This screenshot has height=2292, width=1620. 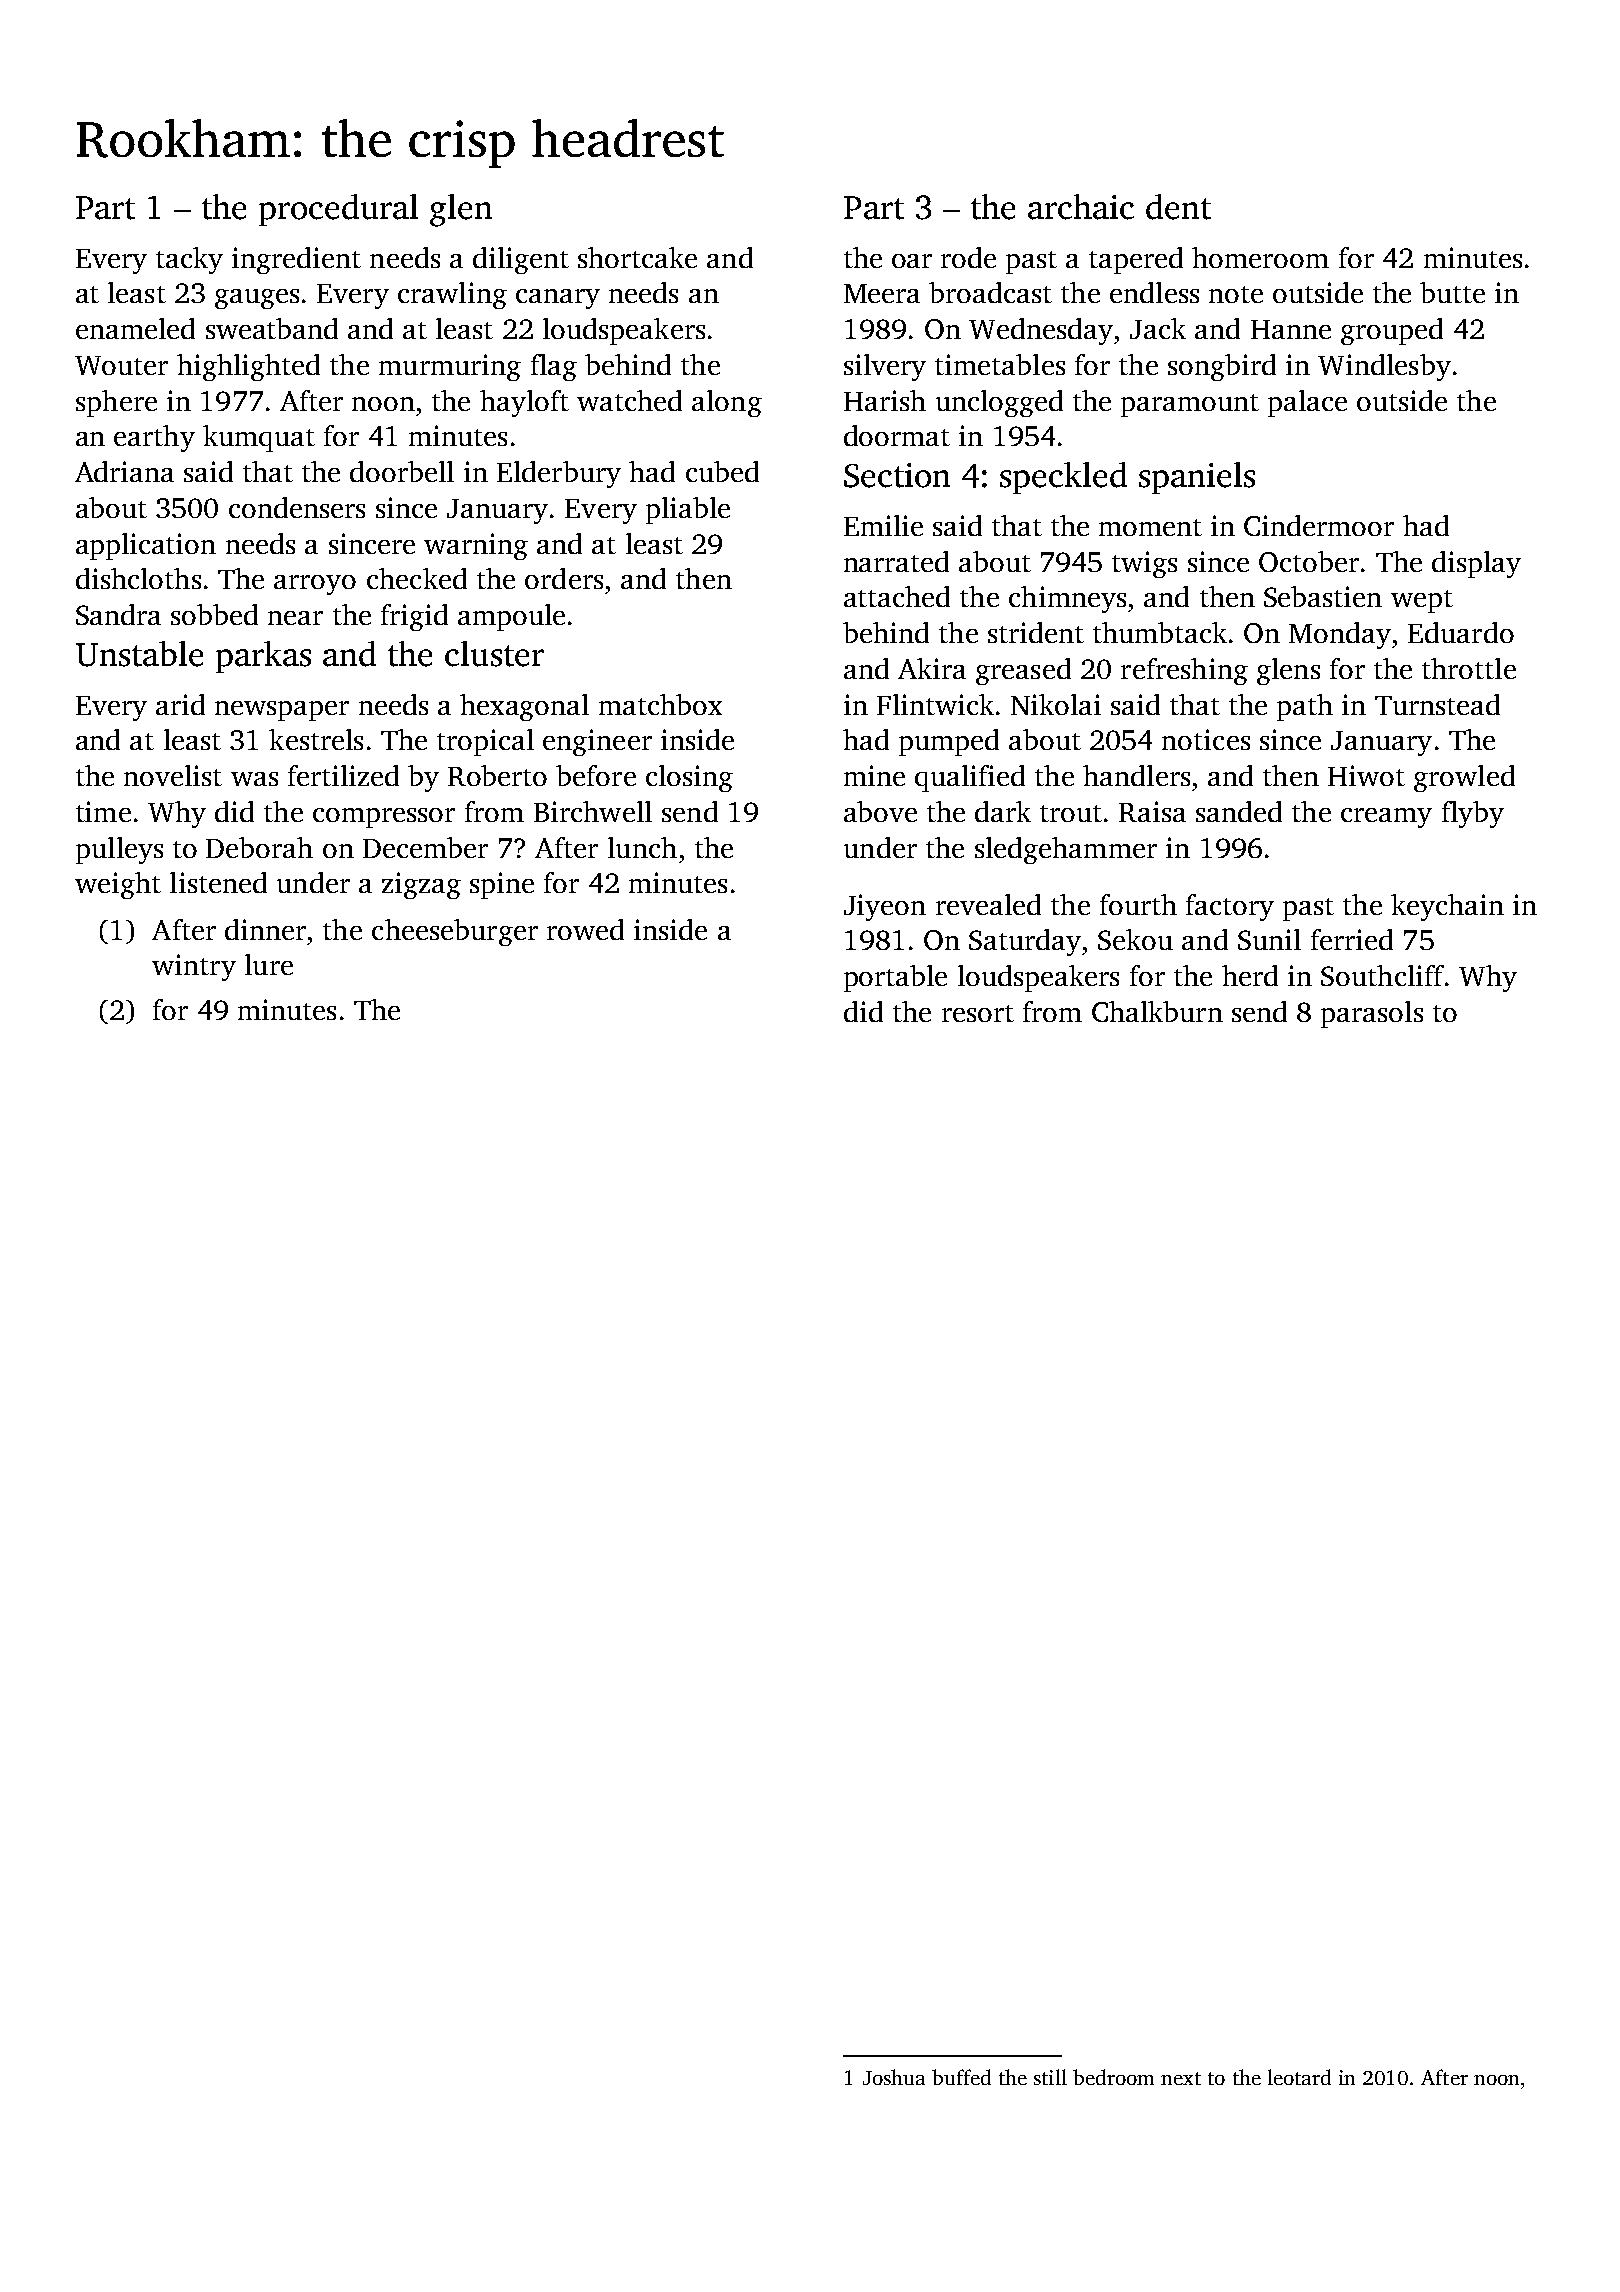 What do you see at coordinates (585, 929) in the screenshot?
I see `rowed` at bounding box center [585, 929].
